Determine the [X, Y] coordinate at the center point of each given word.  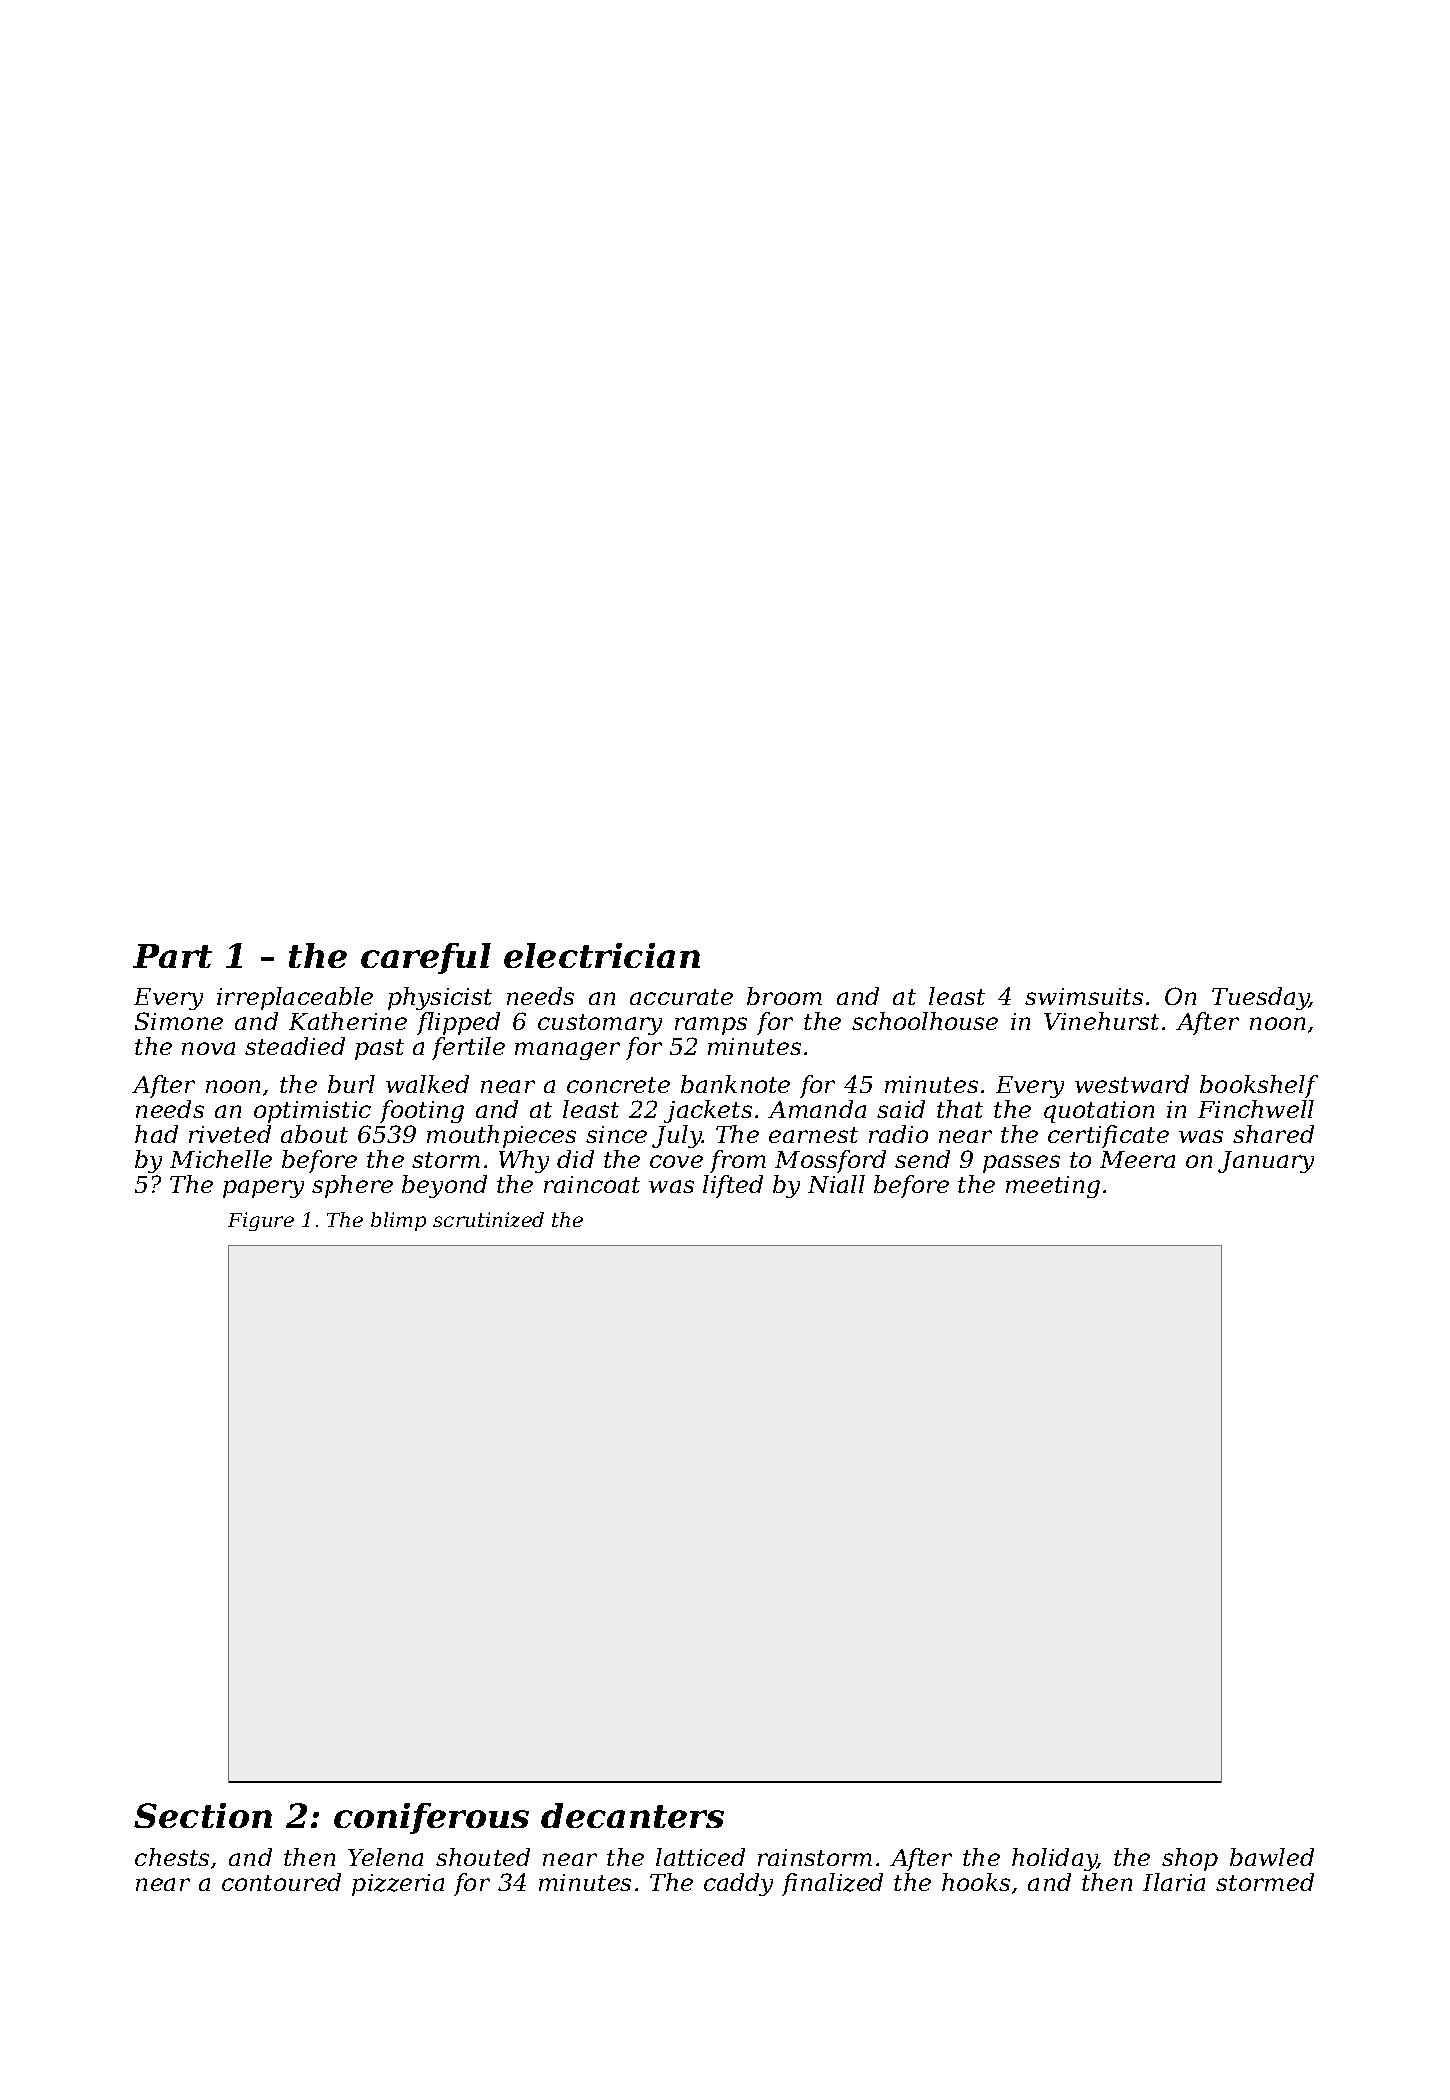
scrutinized [488, 1219]
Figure [261, 1221]
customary [600, 1024]
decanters [632, 1815]
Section [203, 1815]
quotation [1099, 1112]
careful [426, 958]
